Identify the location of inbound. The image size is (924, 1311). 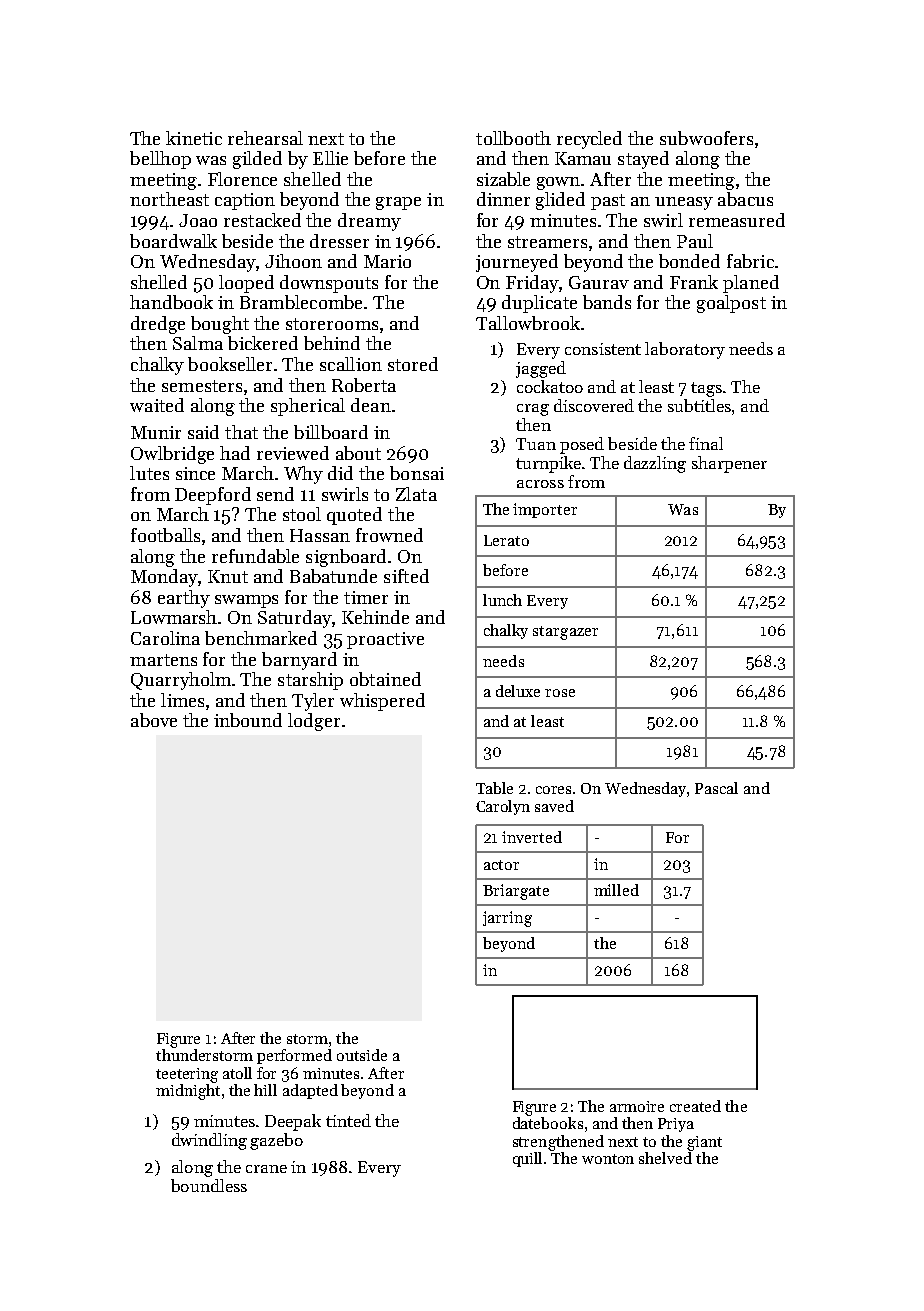
(248, 720).
